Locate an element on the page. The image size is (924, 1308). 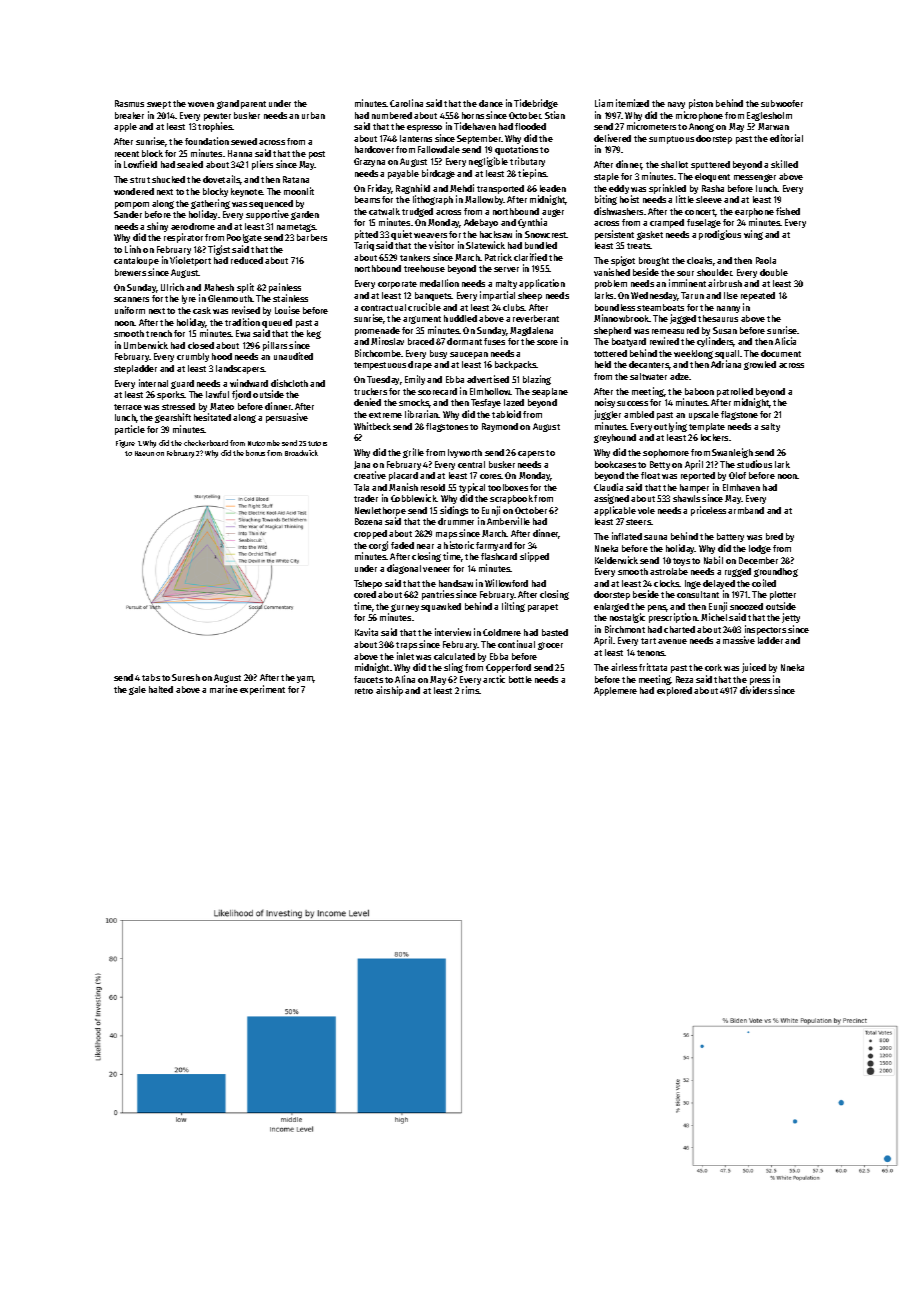
Umberwick is located at coordinates (146, 345).
